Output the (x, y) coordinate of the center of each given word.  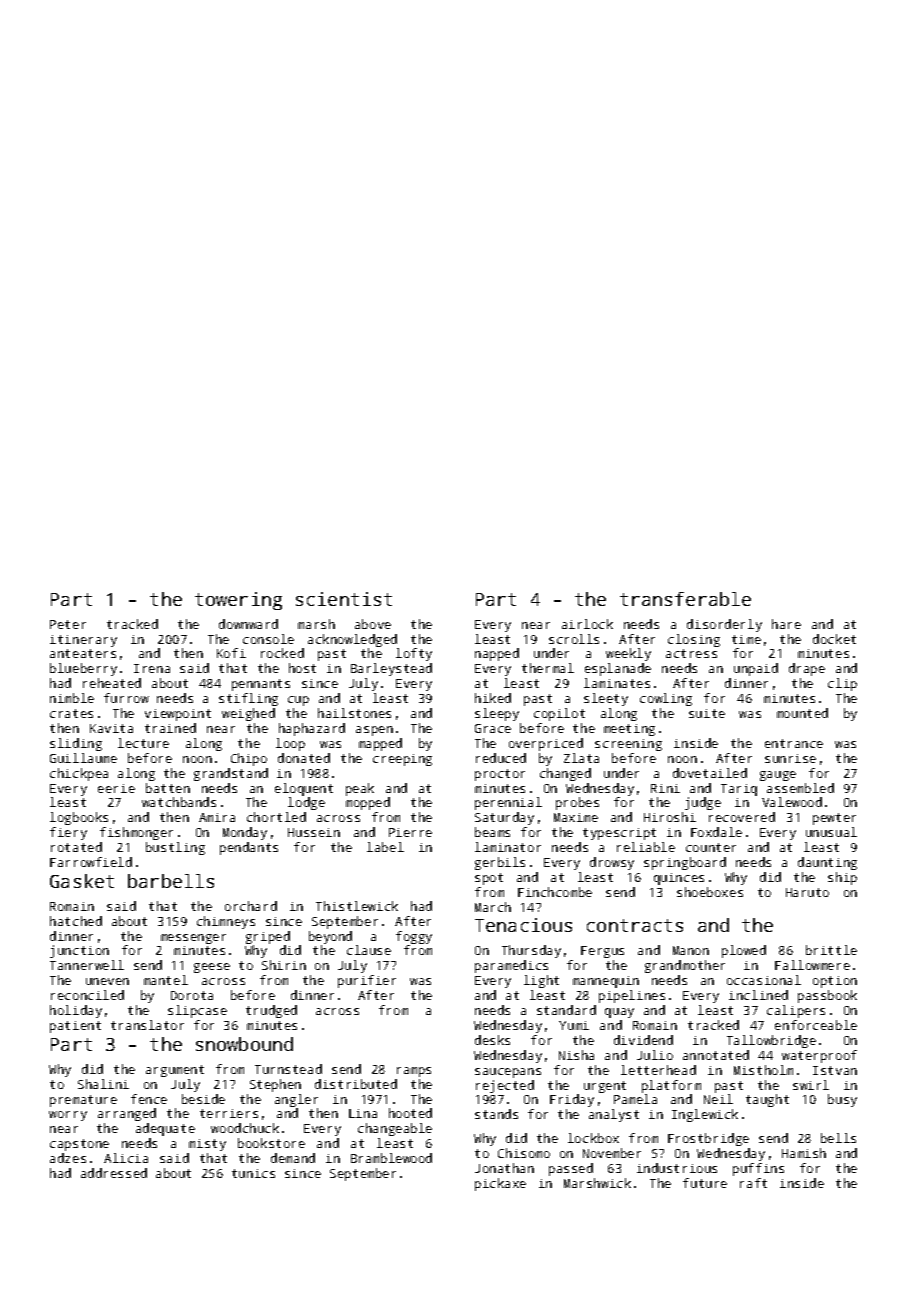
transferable (685, 599)
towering (238, 601)
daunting (827, 863)
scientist (344, 599)
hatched (76, 921)
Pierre (410, 832)
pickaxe (500, 1184)
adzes (68, 1158)
